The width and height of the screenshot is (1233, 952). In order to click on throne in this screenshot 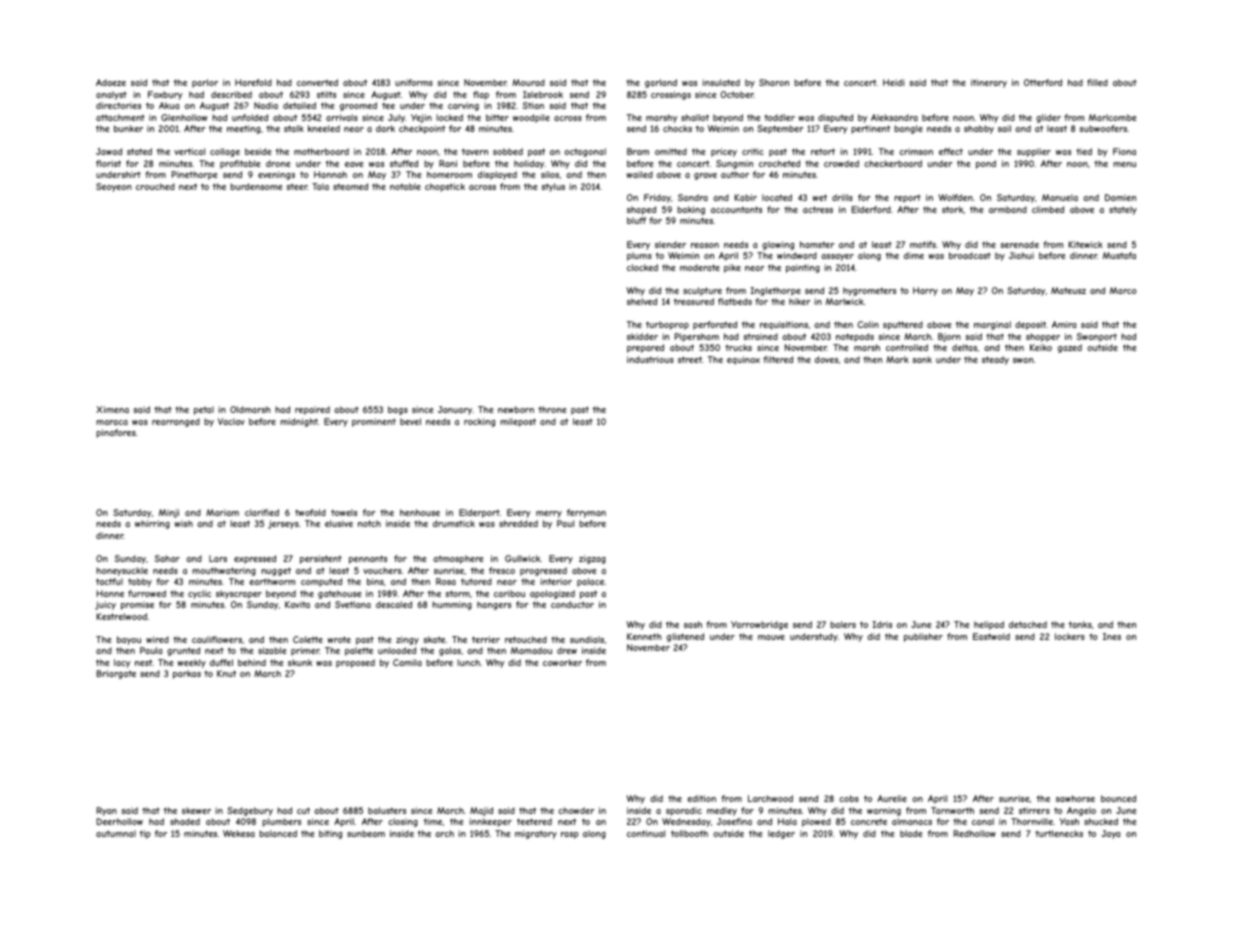, I will do `click(552, 409)`.
